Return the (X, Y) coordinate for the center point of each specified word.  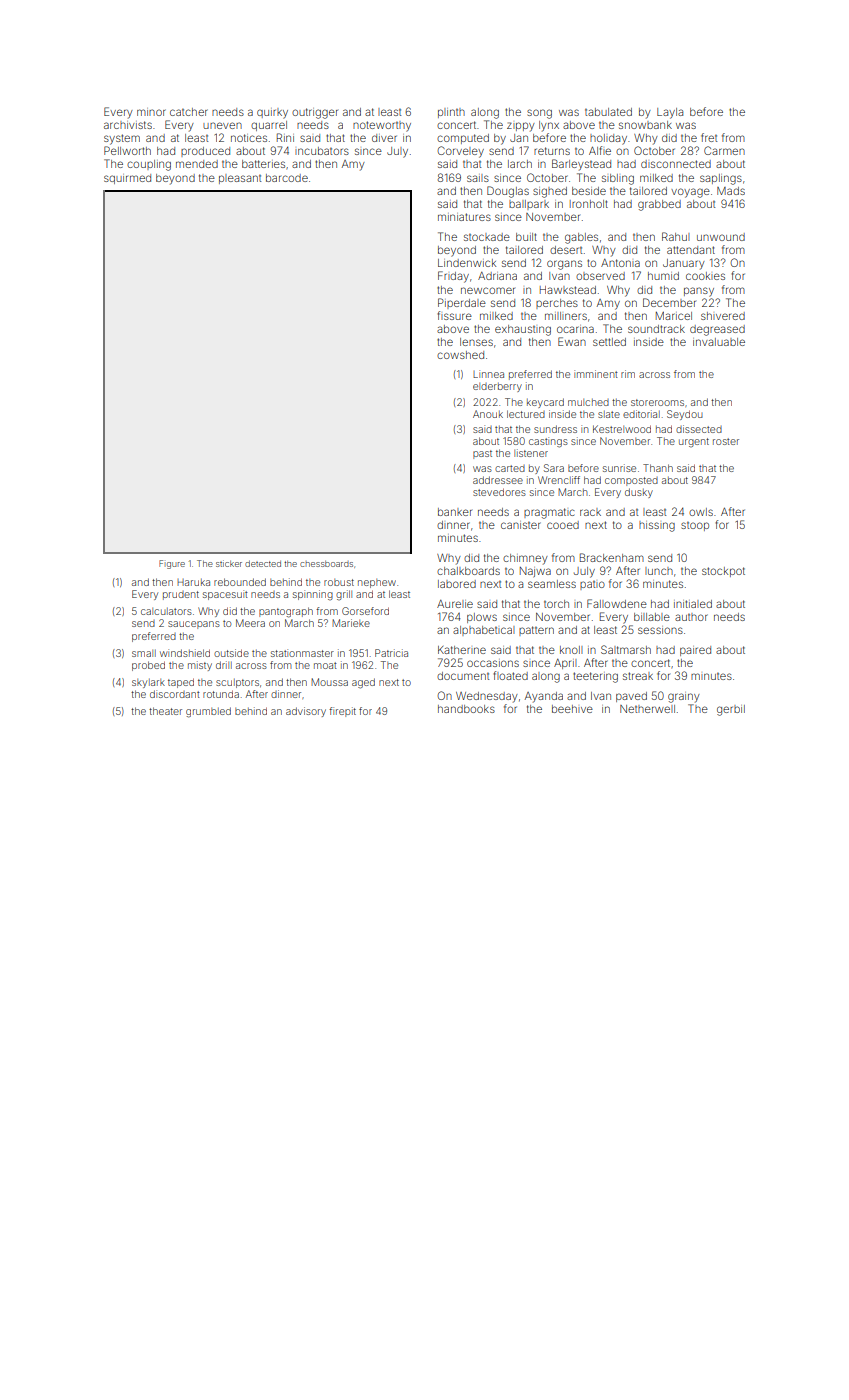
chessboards (326, 564)
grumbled (208, 712)
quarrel (269, 126)
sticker (229, 563)
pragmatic (549, 513)
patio (592, 585)
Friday (453, 277)
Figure (172, 564)
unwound (721, 237)
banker (455, 512)
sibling (618, 179)
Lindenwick (467, 263)
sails (478, 178)
